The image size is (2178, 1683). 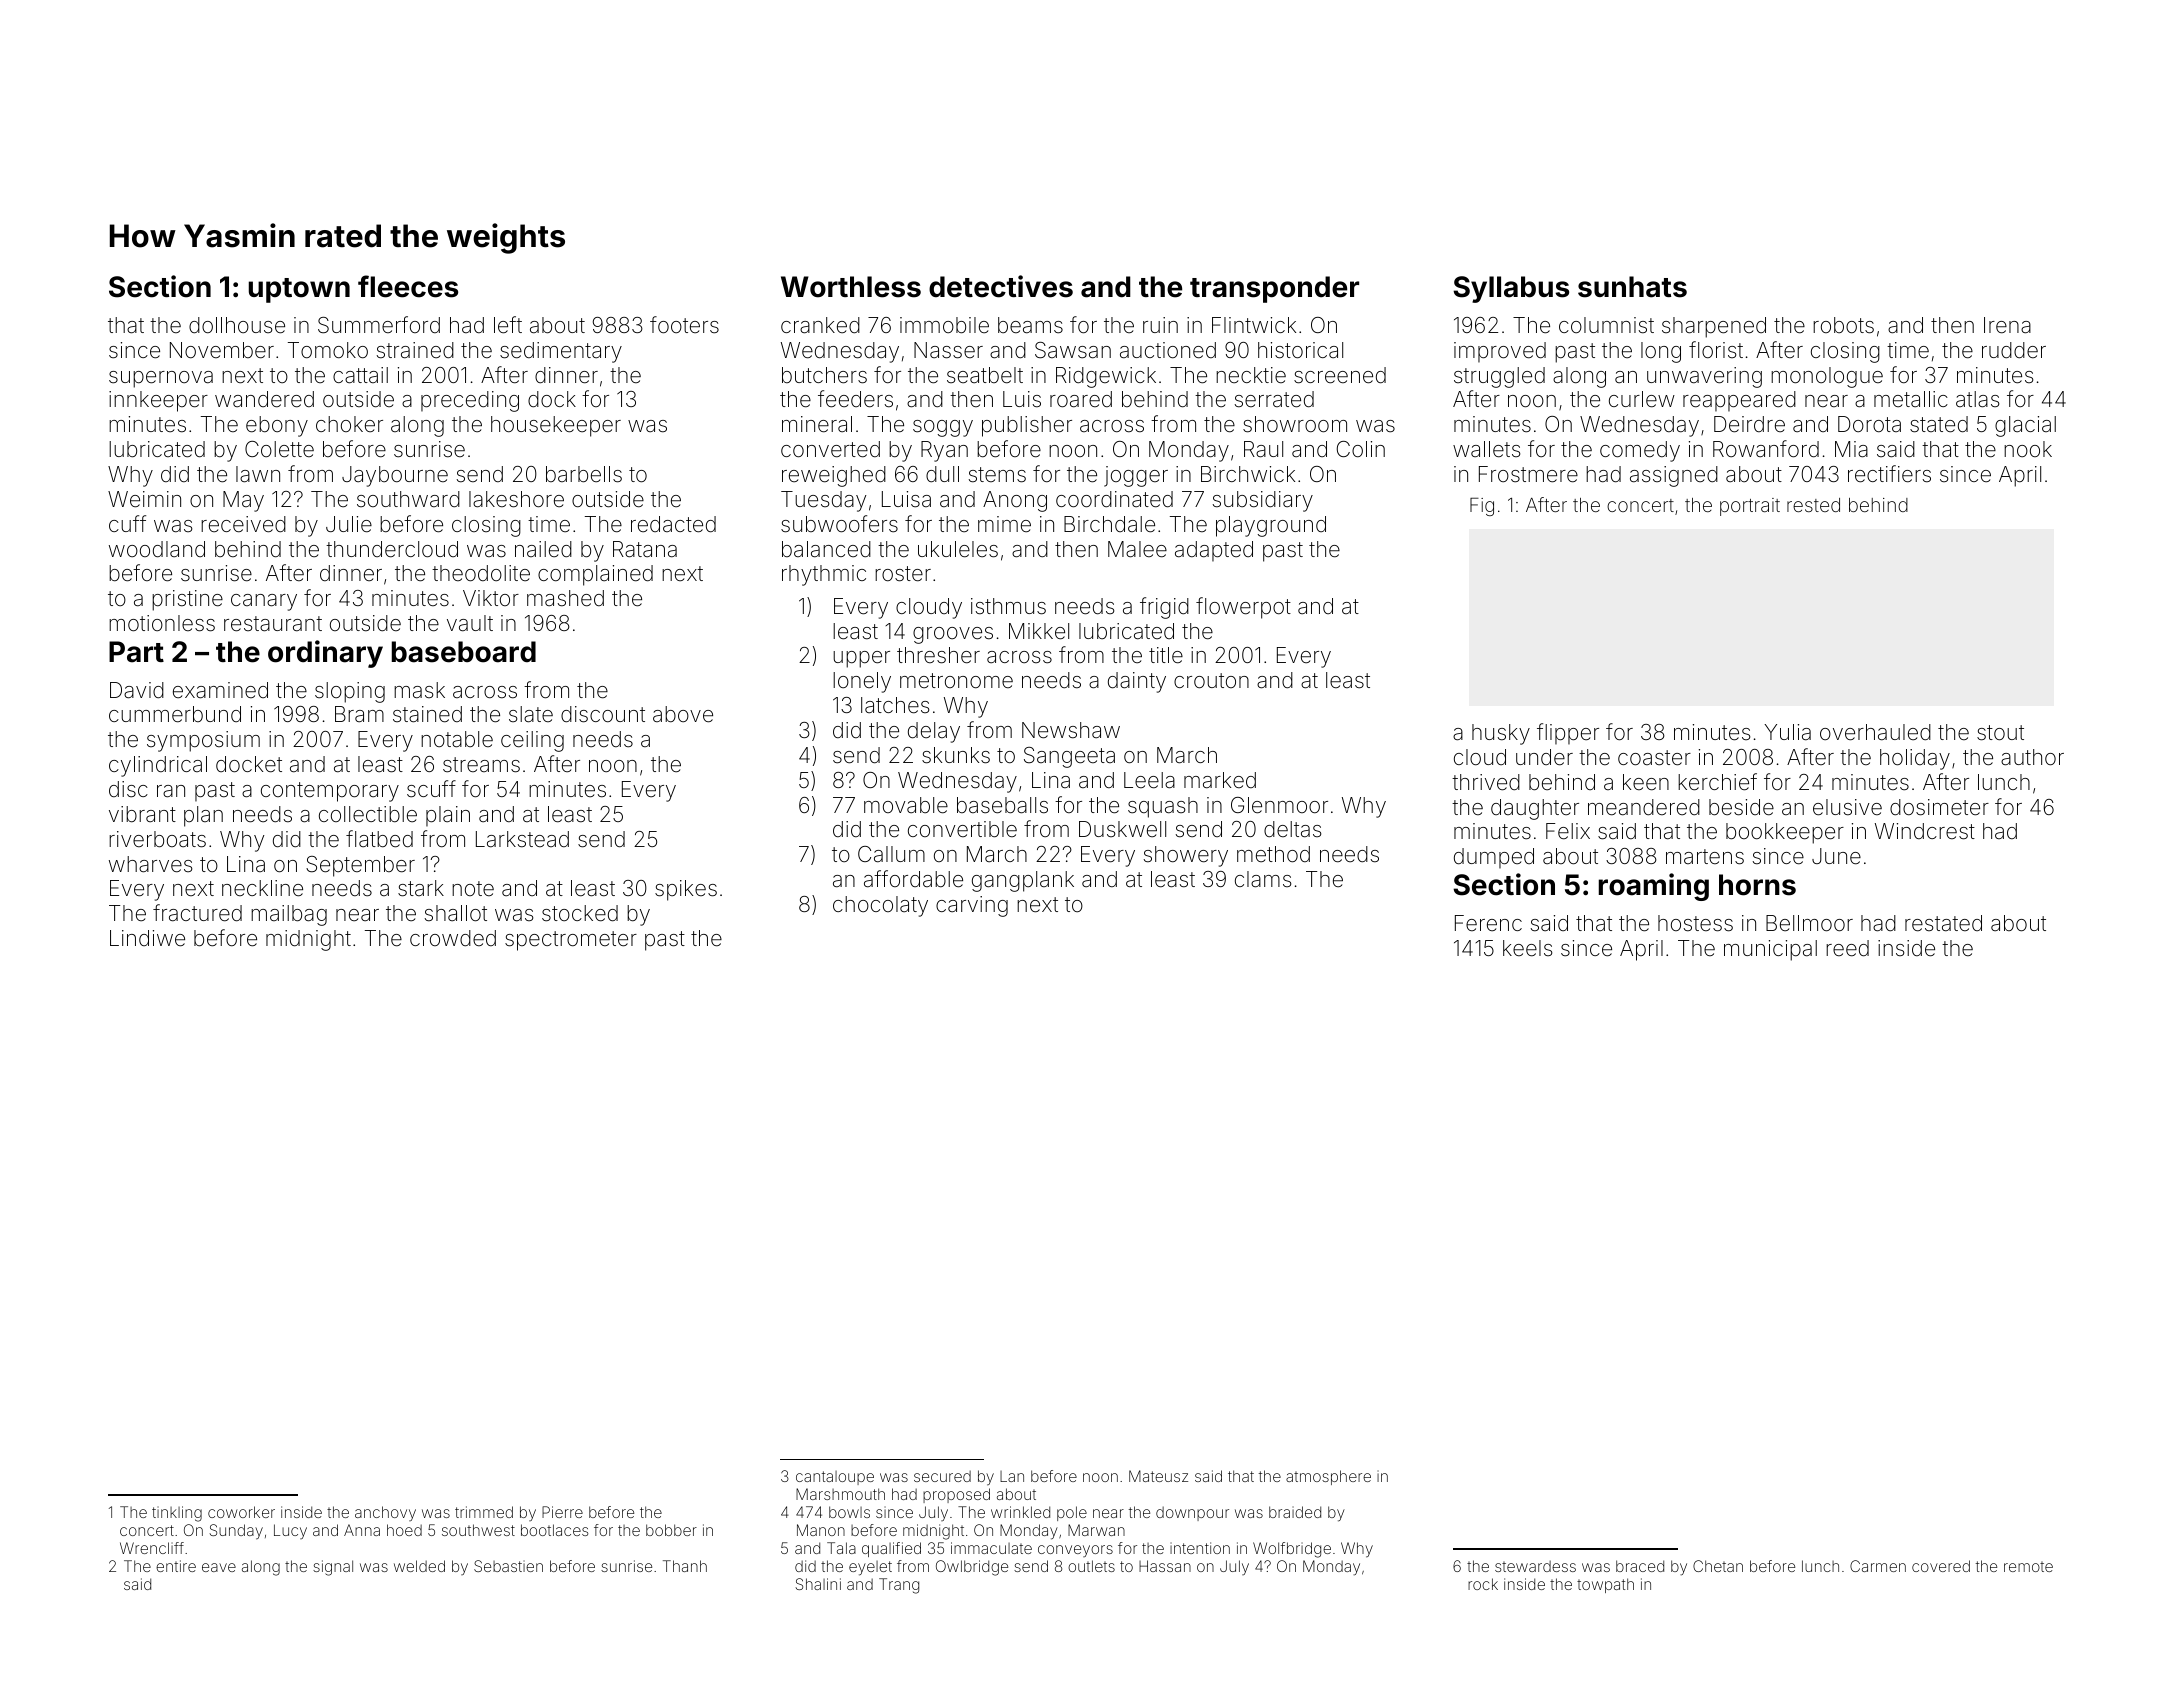 I want to click on sunhats, so click(x=1632, y=287).
